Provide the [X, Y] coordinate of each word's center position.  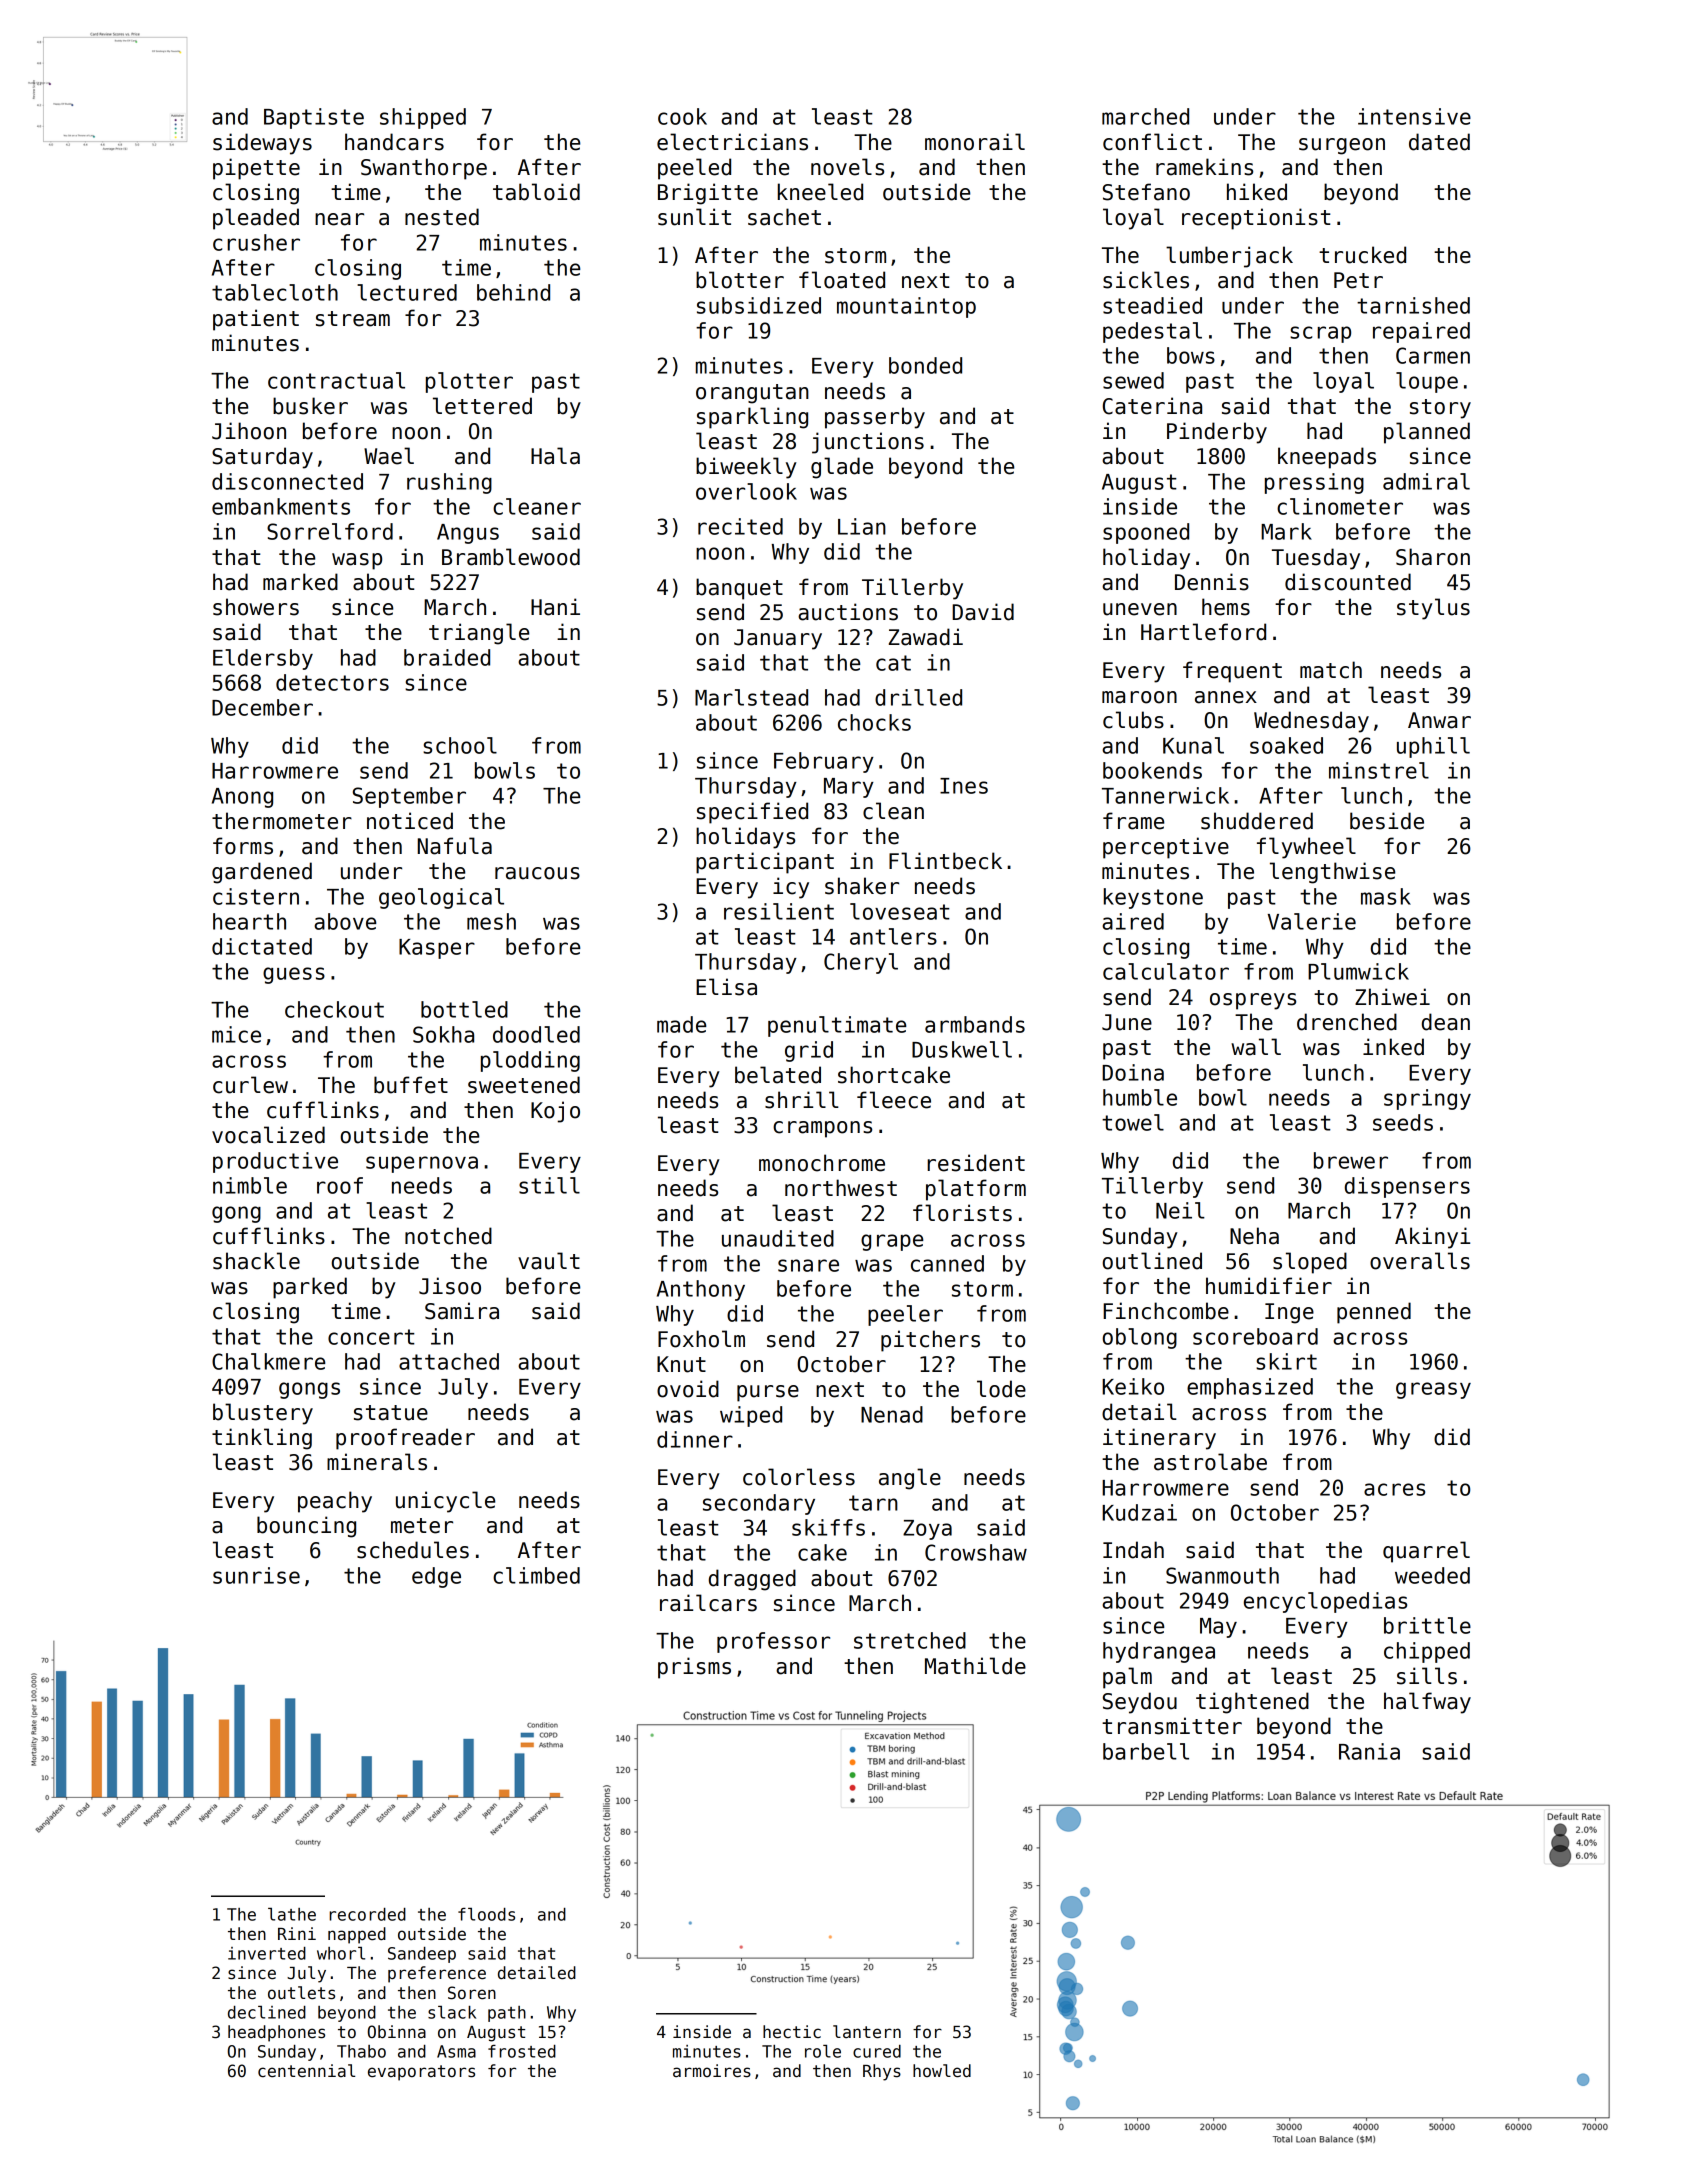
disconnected [287, 481]
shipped [423, 118]
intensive [1414, 116]
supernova [422, 1164]
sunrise [256, 1575]
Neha [1254, 1236]
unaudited [778, 1238]
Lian [862, 526]
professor [773, 1642]
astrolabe [1210, 1462]
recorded [368, 1914]
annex [1226, 697]
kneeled [820, 192]
